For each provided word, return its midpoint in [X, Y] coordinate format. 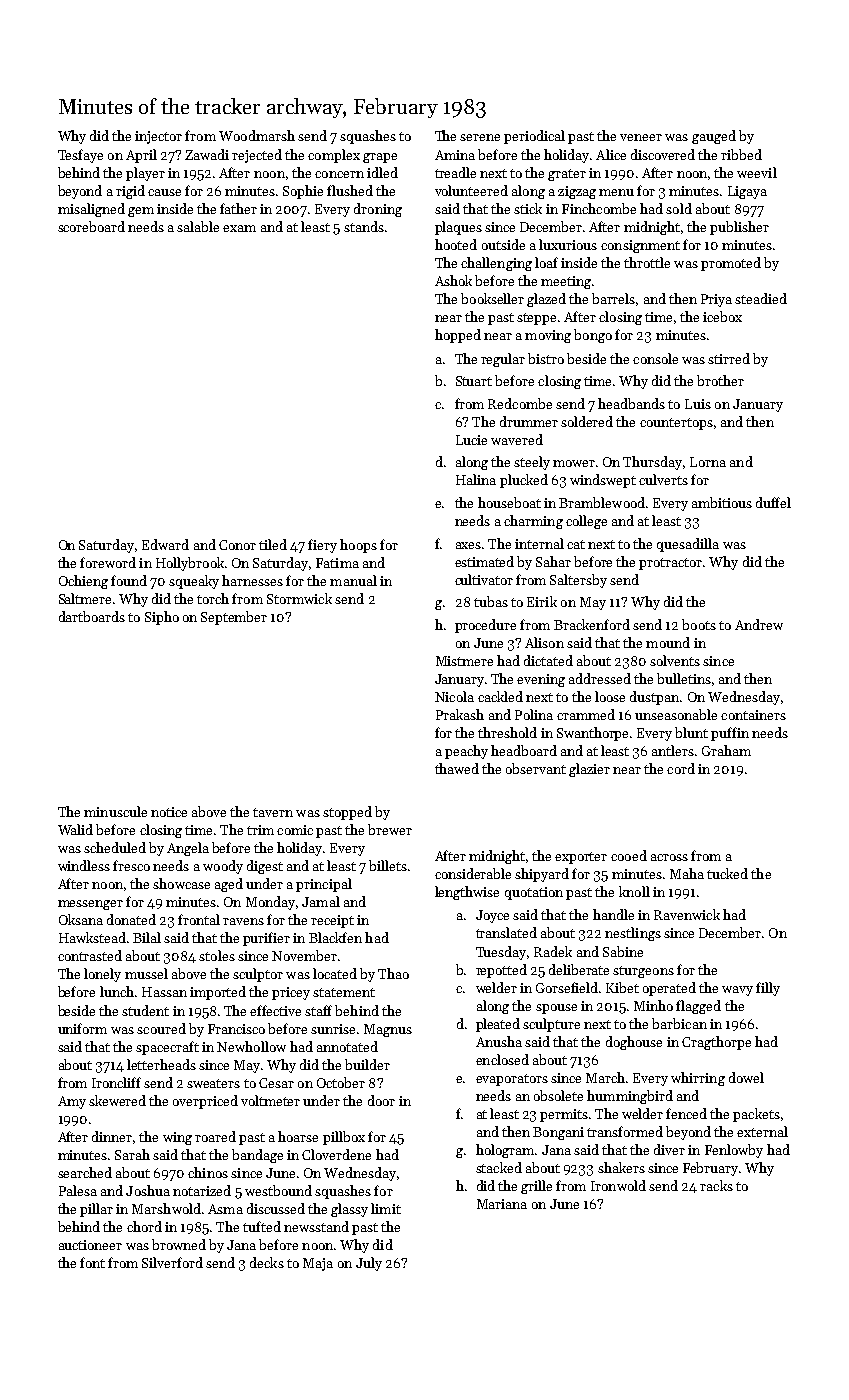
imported [218, 993]
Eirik [542, 601]
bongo [593, 336]
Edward [165, 544]
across [669, 857]
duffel [773, 502]
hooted [456, 244]
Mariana [502, 1204]
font [92, 1262]
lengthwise [467, 893]
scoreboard [91, 226]
